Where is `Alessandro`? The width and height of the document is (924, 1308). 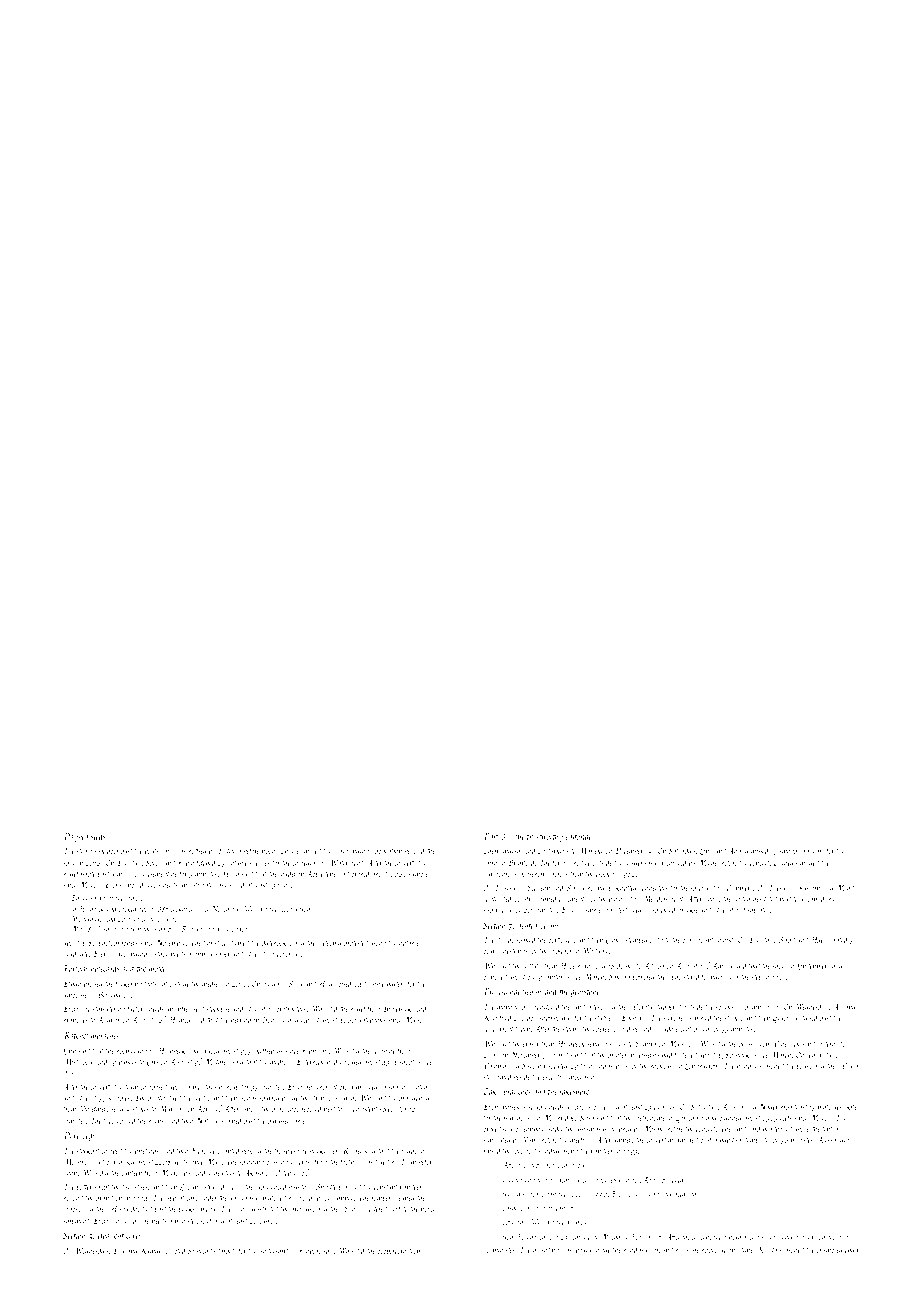
Alessandro is located at coordinates (833, 1139).
